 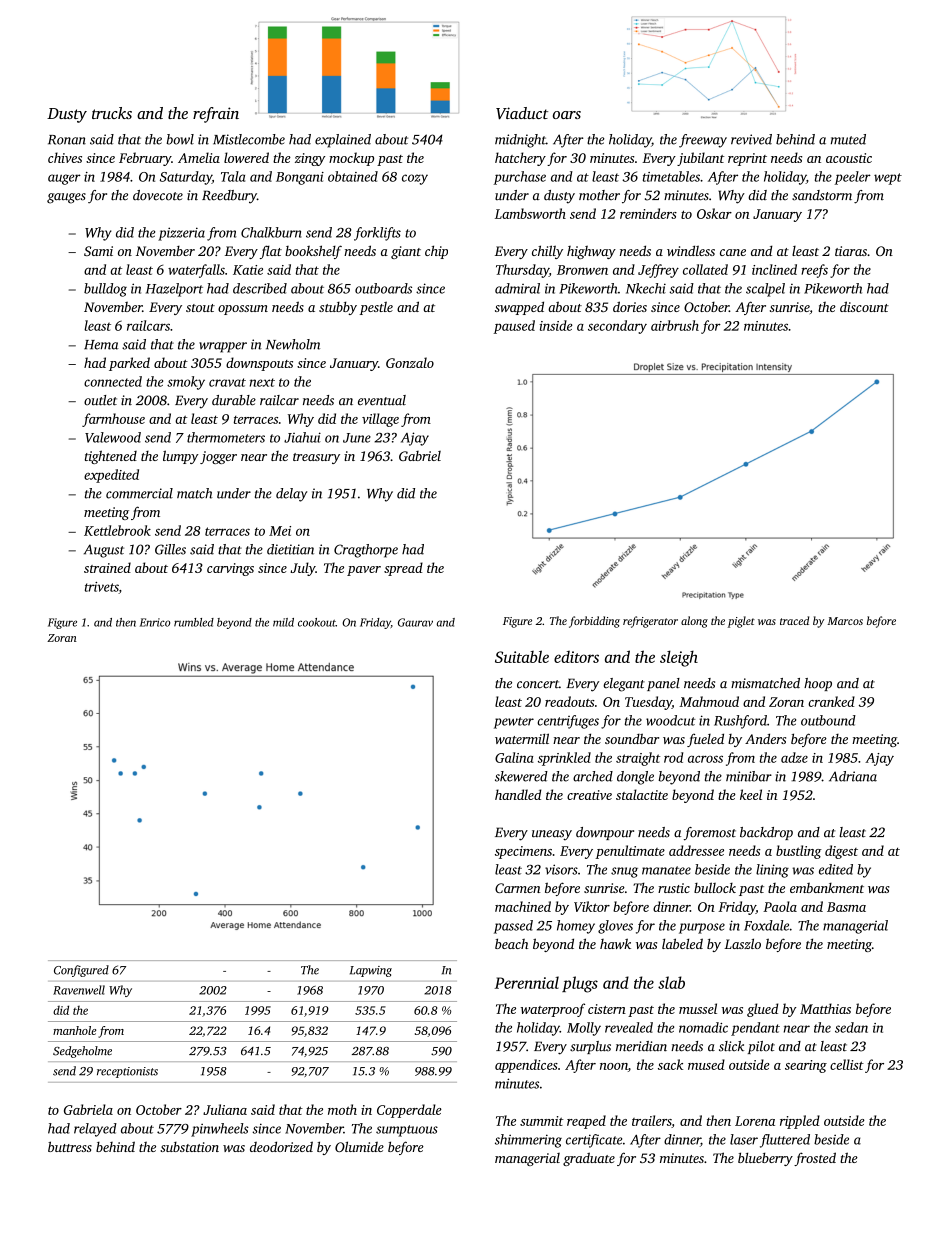 I want to click on embankment, so click(x=827, y=888).
